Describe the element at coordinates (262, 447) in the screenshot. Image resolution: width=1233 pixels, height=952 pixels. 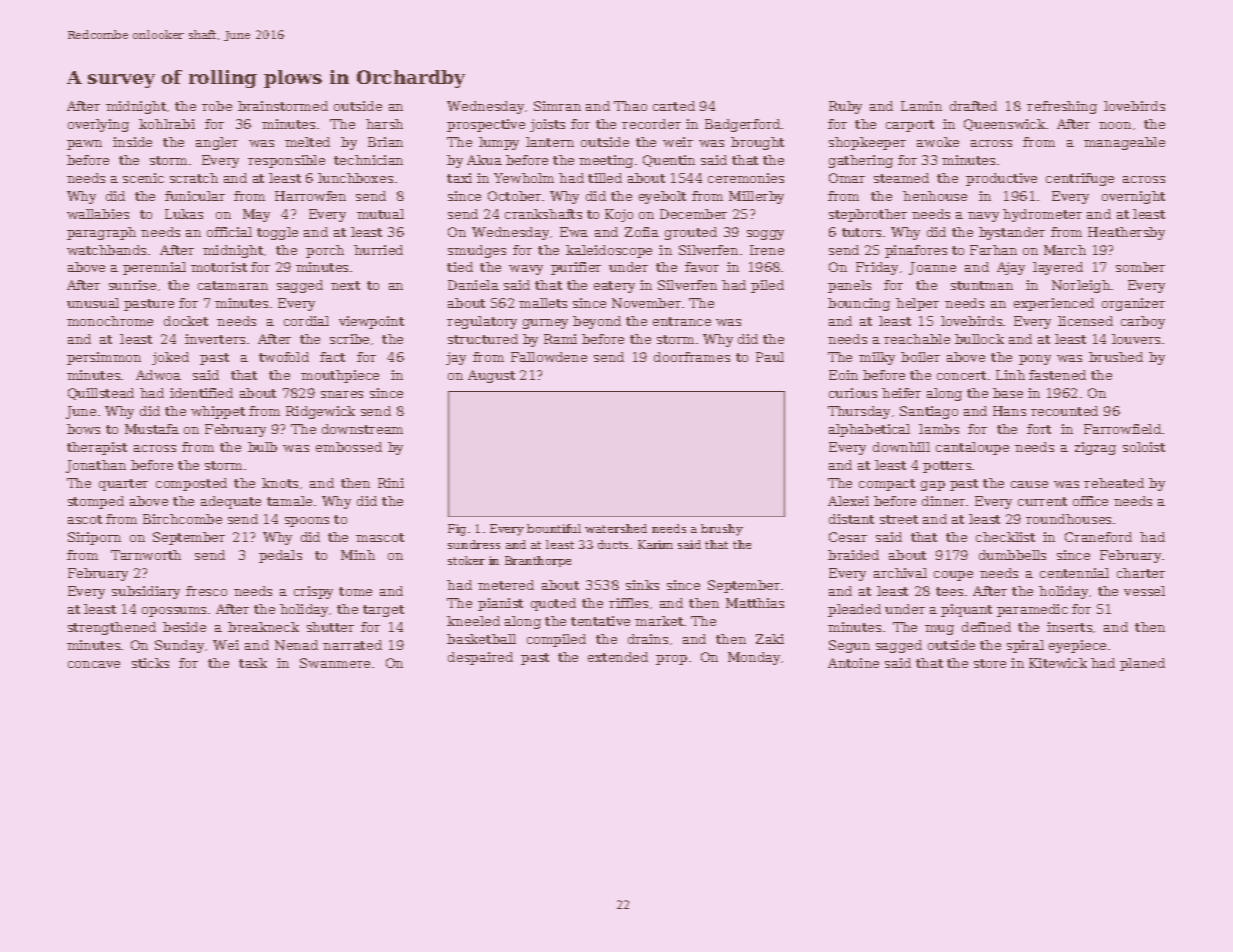
I see `bulb` at that location.
